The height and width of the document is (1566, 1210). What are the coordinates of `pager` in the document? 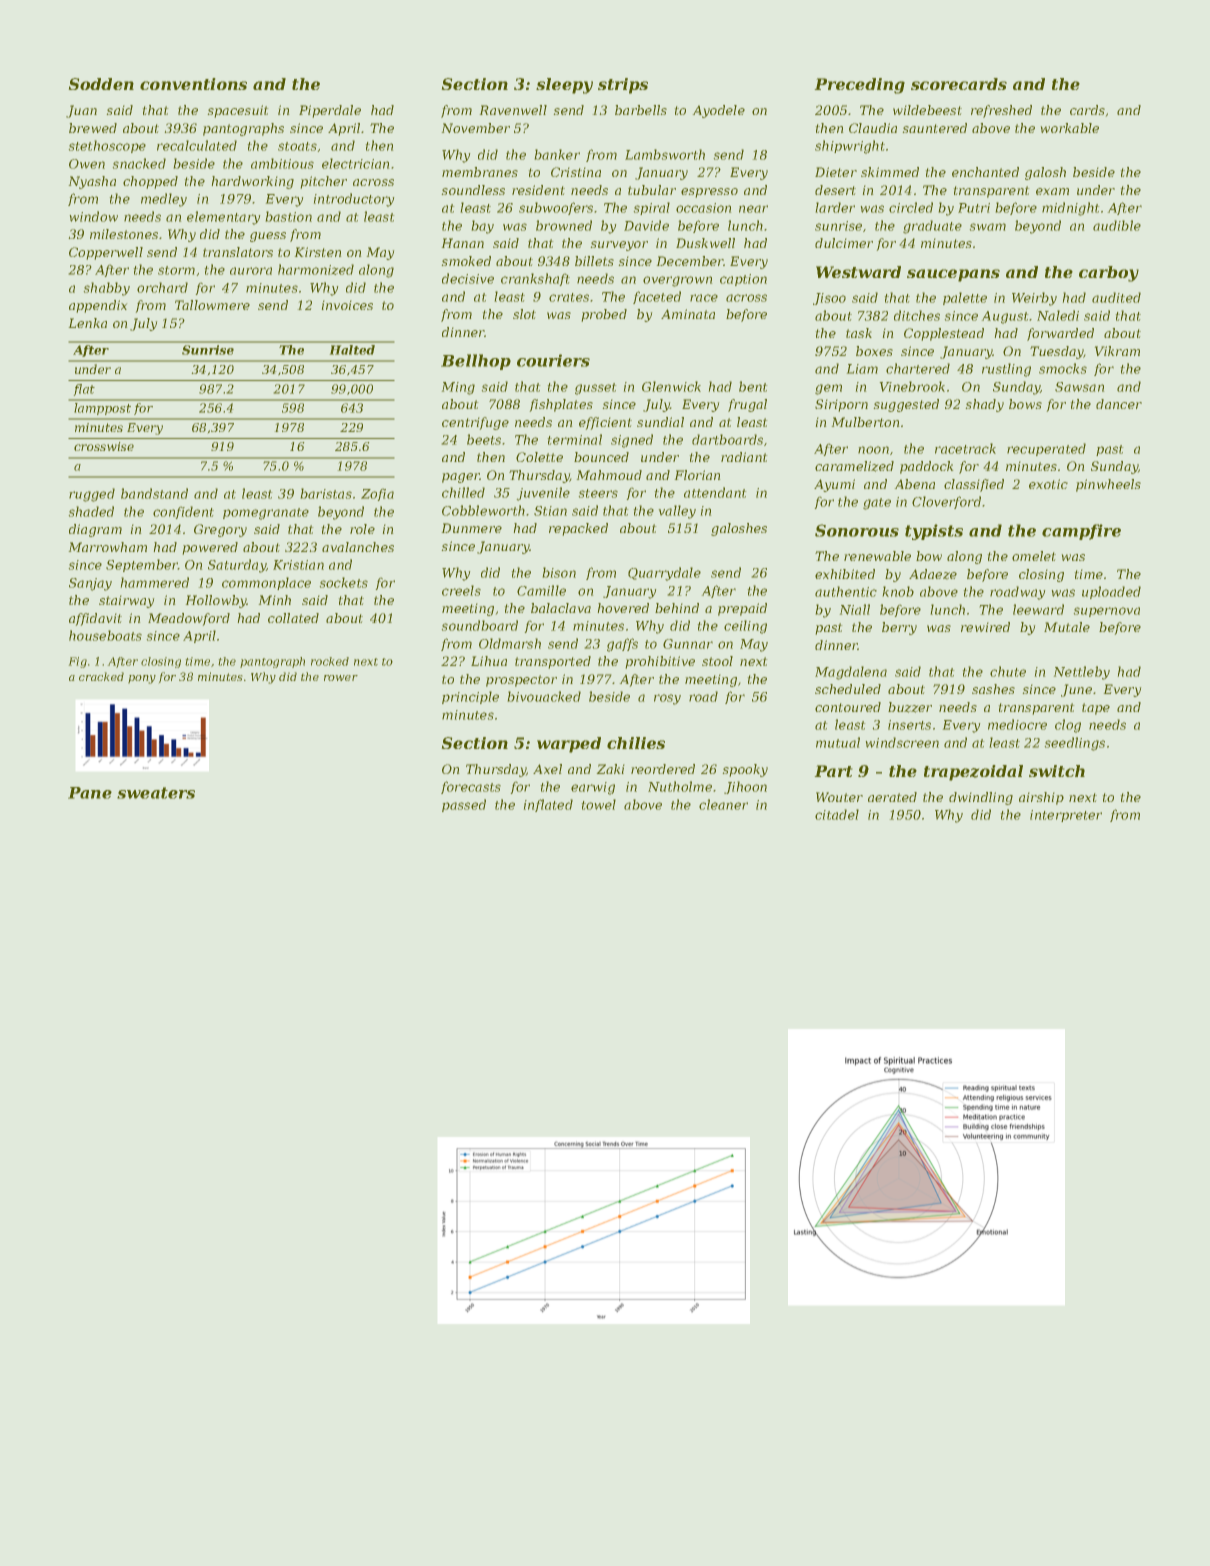 It's located at (461, 478).
